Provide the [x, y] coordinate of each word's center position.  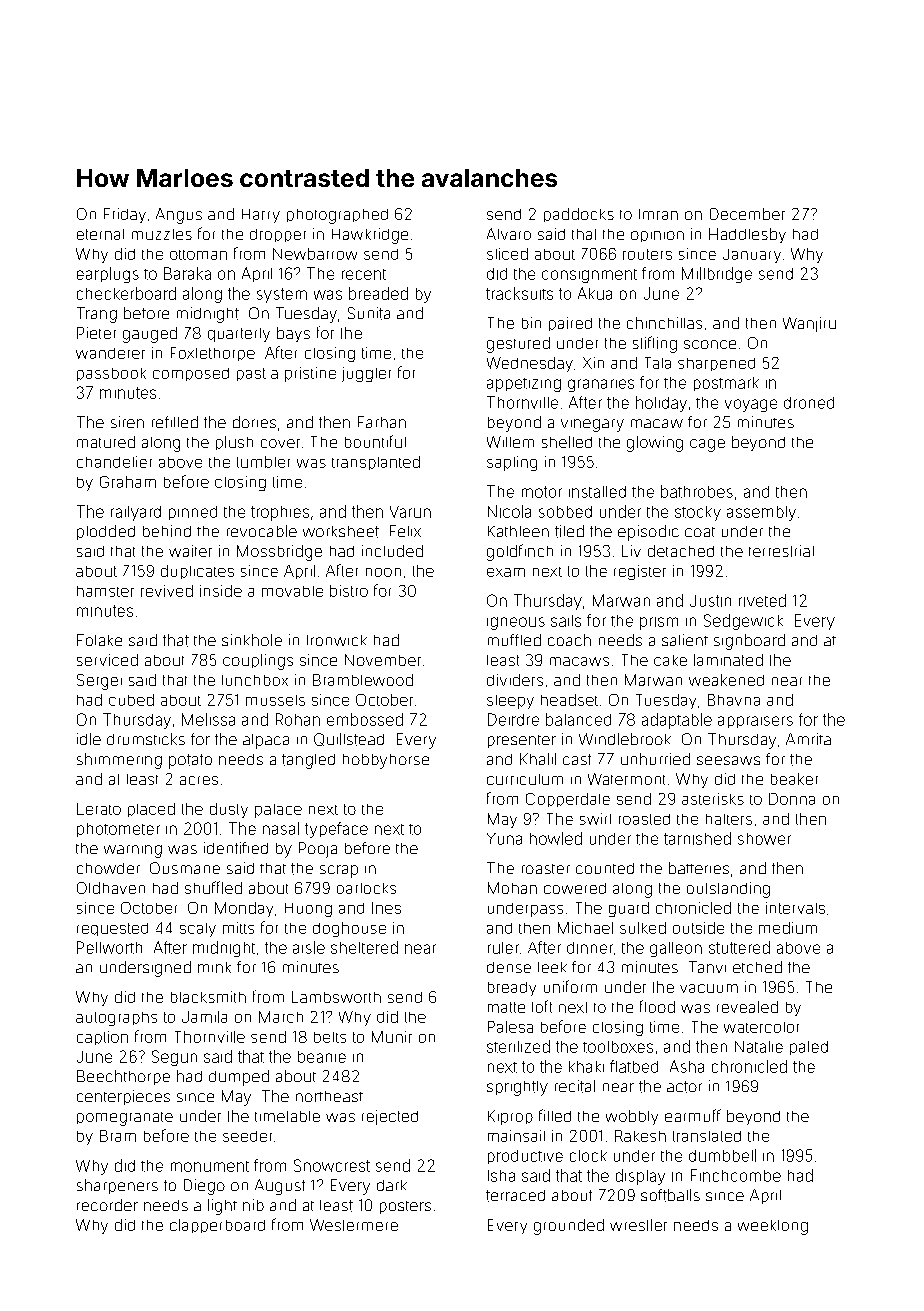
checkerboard [126, 293]
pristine [310, 374]
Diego [204, 1187]
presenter [522, 741]
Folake [99, 640]
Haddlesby [747, 235]
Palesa [510, 1027]
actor [684, 1087]
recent [364, 274]
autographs [116, 1019]
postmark [726, 384]
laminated [728, 660]
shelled [567, 442]
